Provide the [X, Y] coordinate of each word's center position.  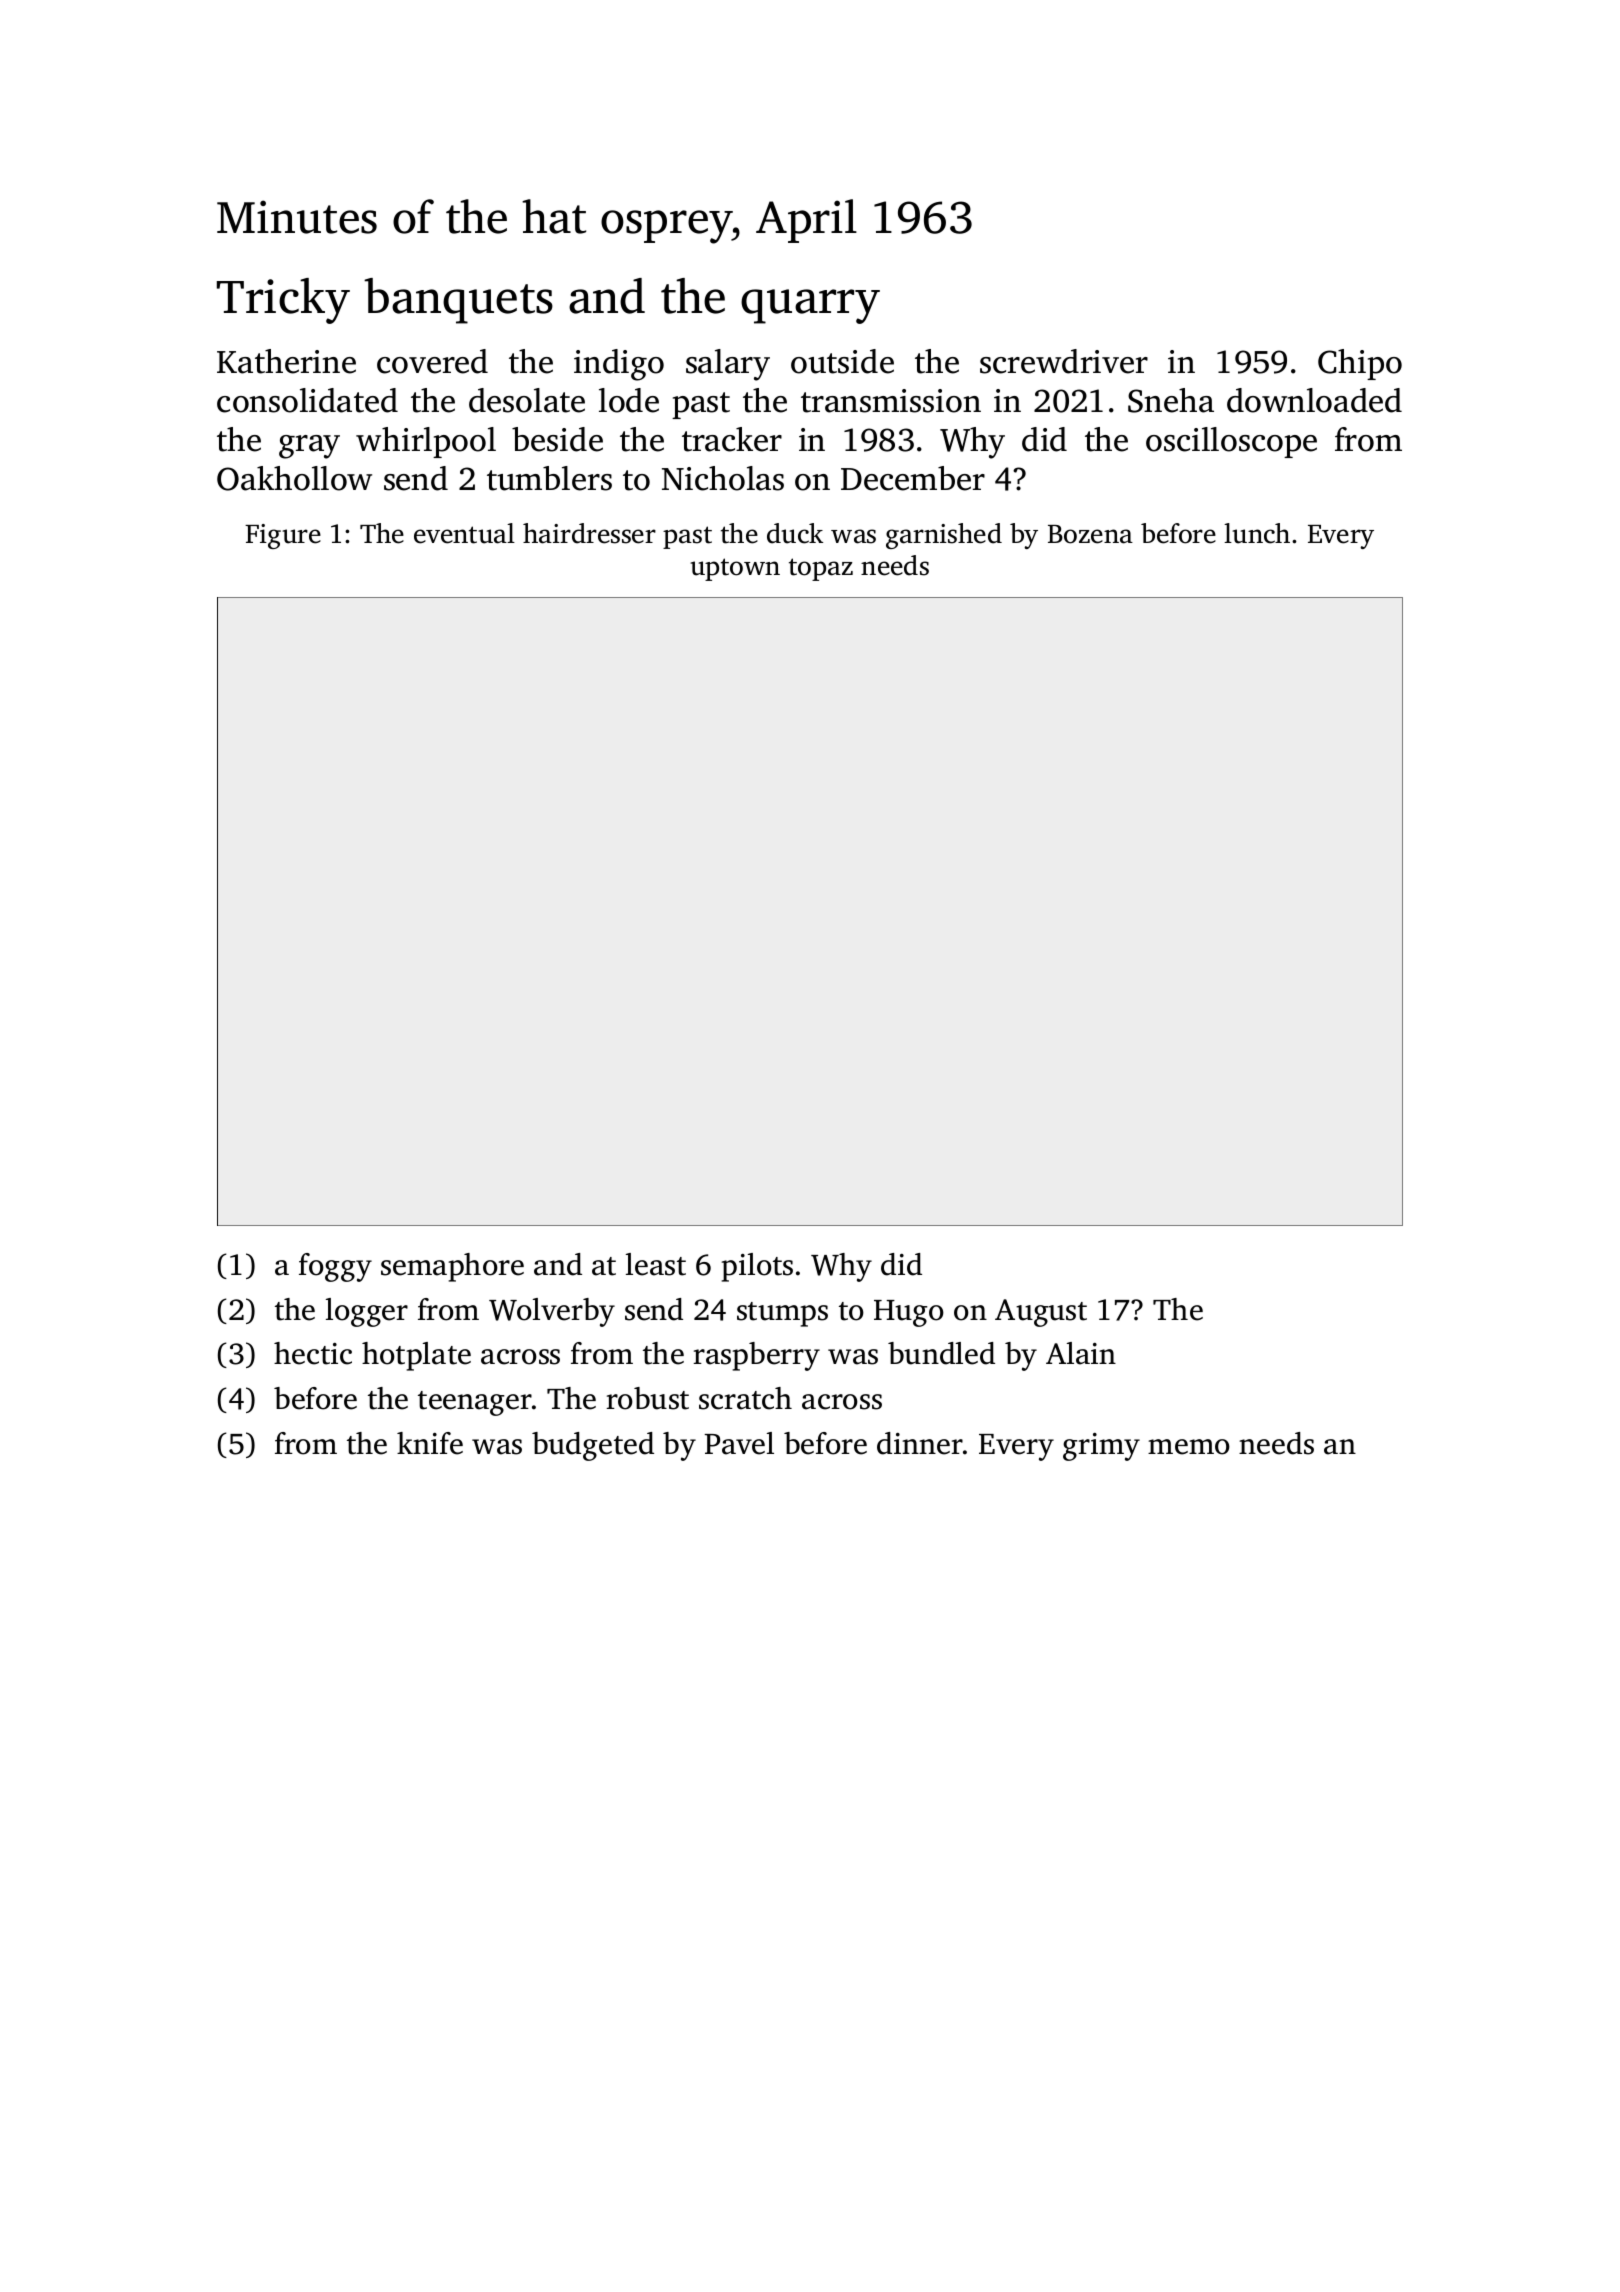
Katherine [286, 361]
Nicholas [723, 478]
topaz [821, 569]
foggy [335, 1267]
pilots [757, 1267]
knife [430, 1443]
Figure [283, 536]
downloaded [1314, 400]
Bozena [1090, 534]
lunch [1257, 533]
